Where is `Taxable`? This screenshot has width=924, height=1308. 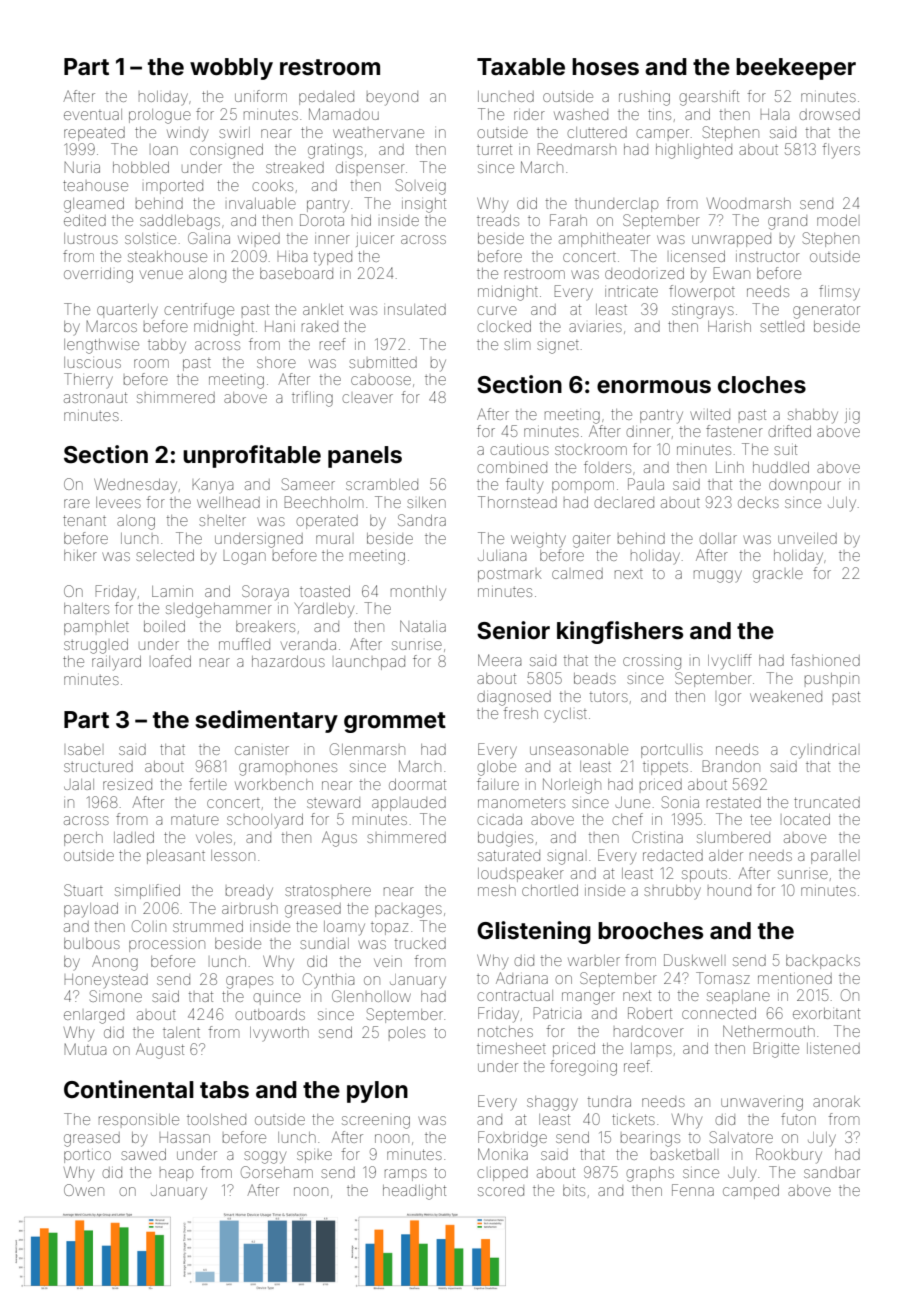
Taxable is located at coordinates (521, 67).
